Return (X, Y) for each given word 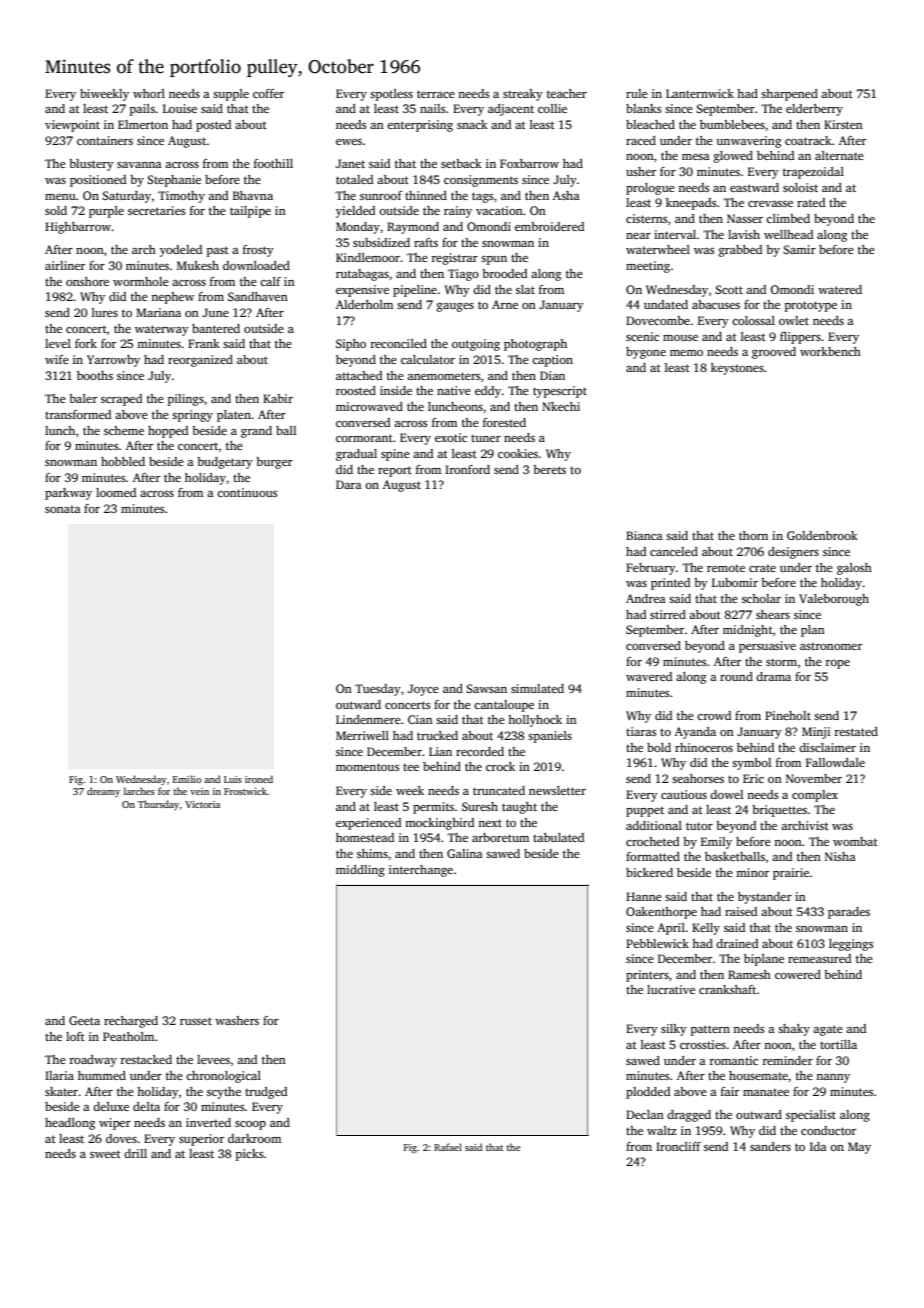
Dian (552, 375)
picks (250, 1155)
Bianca (644, 535)
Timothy (181, 197)
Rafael (448, 1147)
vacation (499, 210)
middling (360, 871)
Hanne (644, 896)
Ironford (467, 469)
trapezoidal (813, 173)
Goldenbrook (822, 535)
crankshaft (727, 989)
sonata (63, 509)
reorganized (200, 361)
